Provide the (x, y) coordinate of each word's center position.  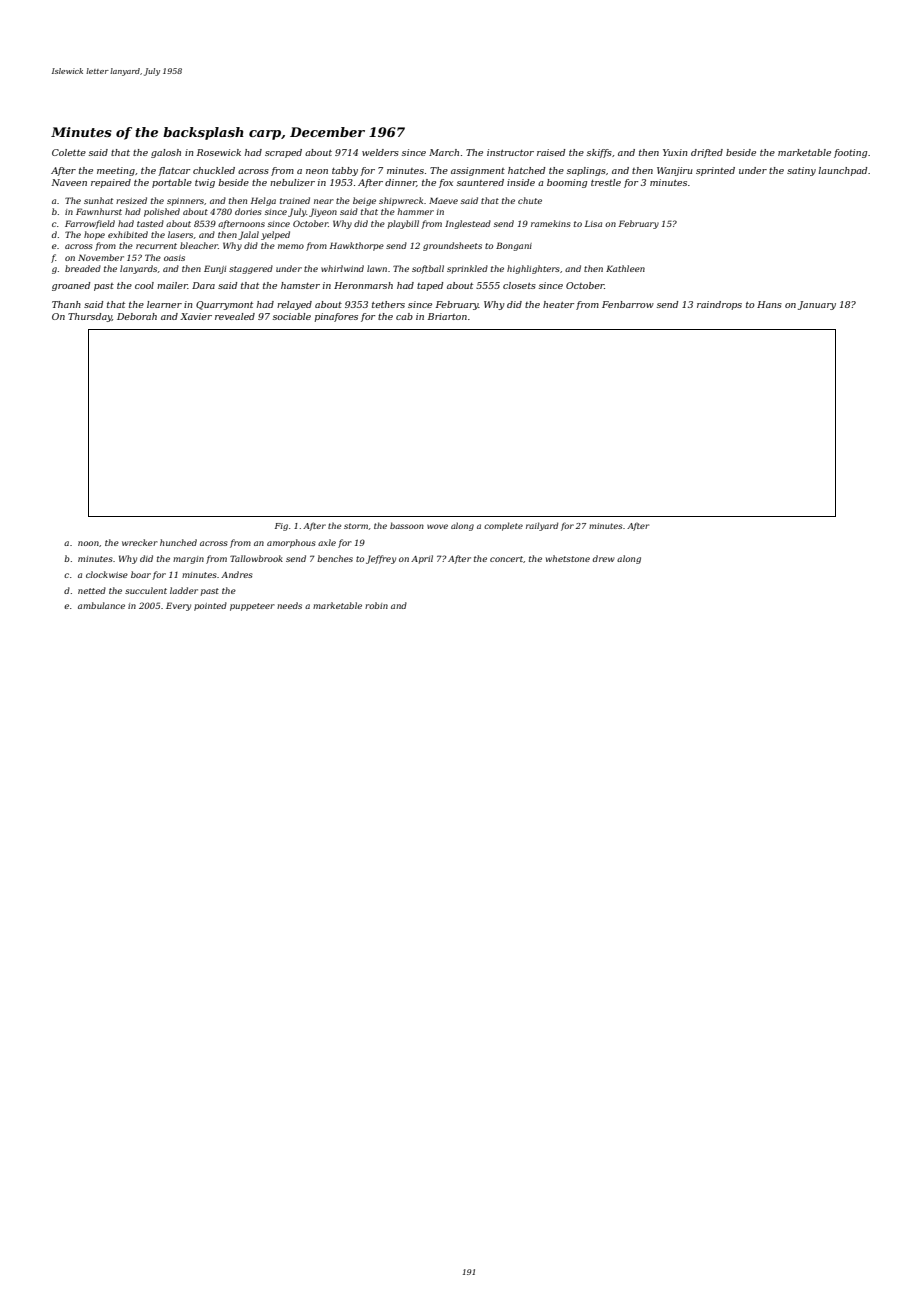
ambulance (101, 605)
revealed (235, 316)
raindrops (719, 305)
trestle (606, 182)
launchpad (842, 171)
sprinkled (467, 269)
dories (248, 211)
